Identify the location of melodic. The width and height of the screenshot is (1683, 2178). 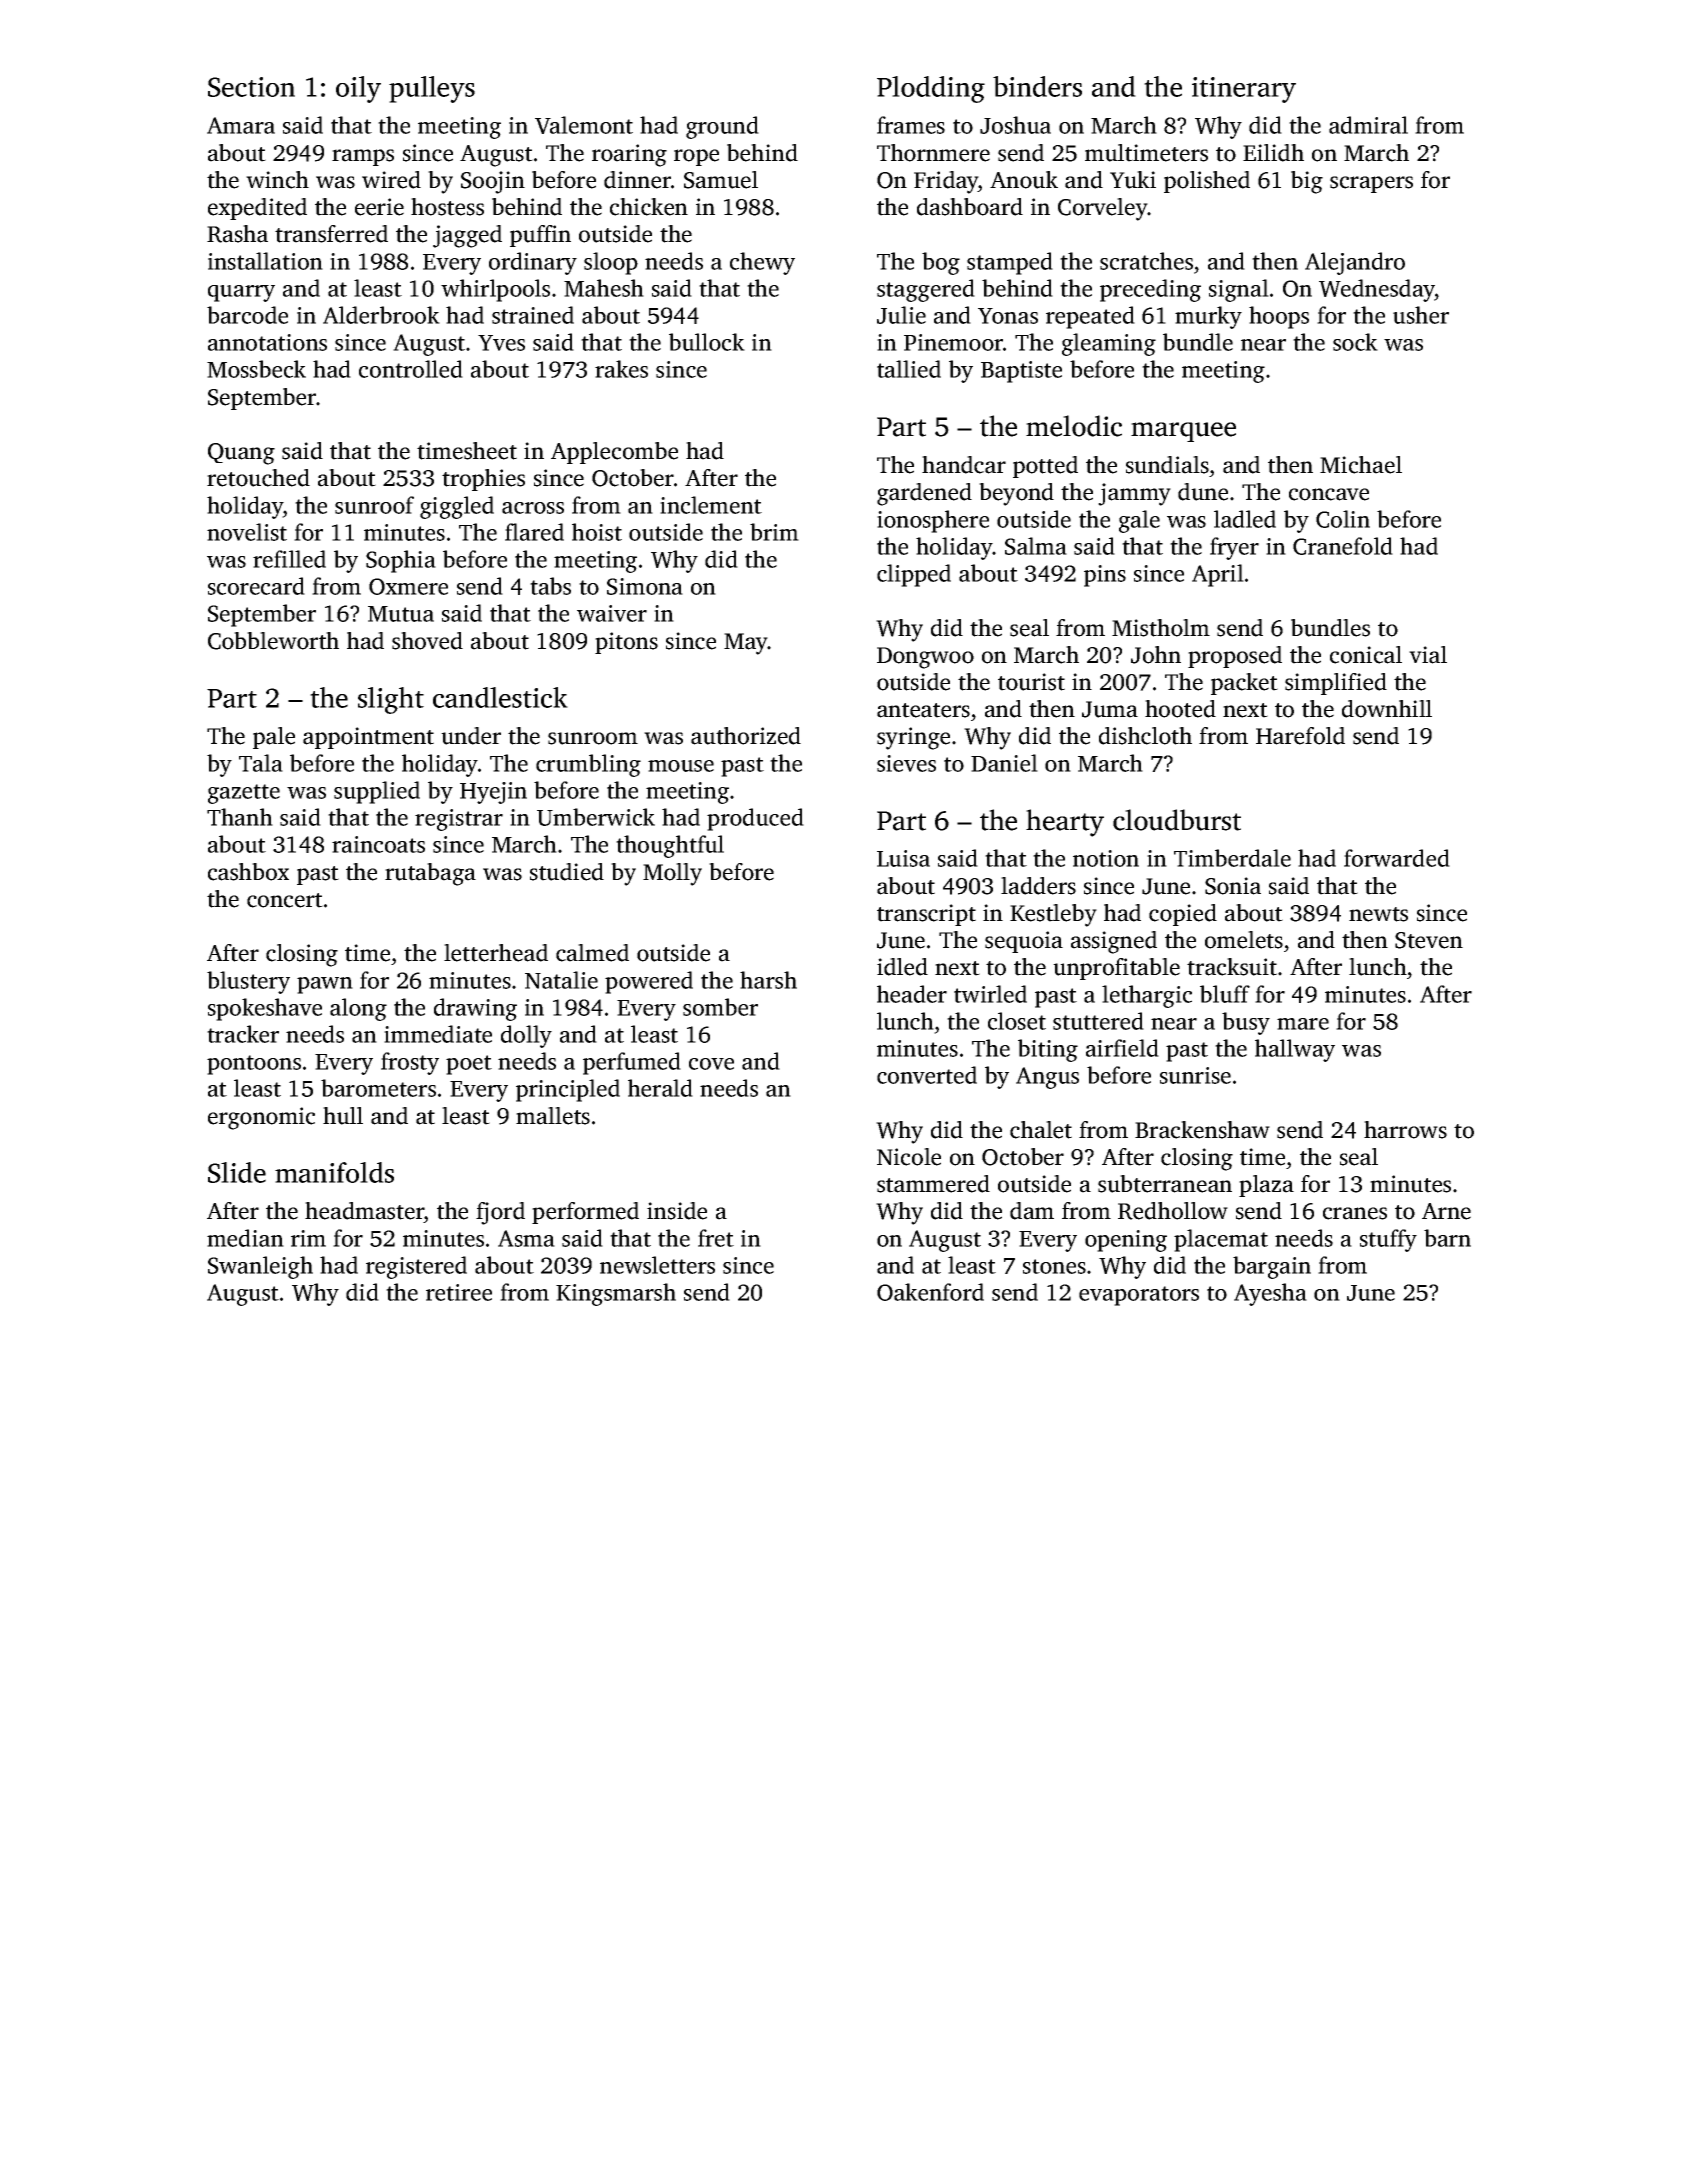
(1074, 426).
